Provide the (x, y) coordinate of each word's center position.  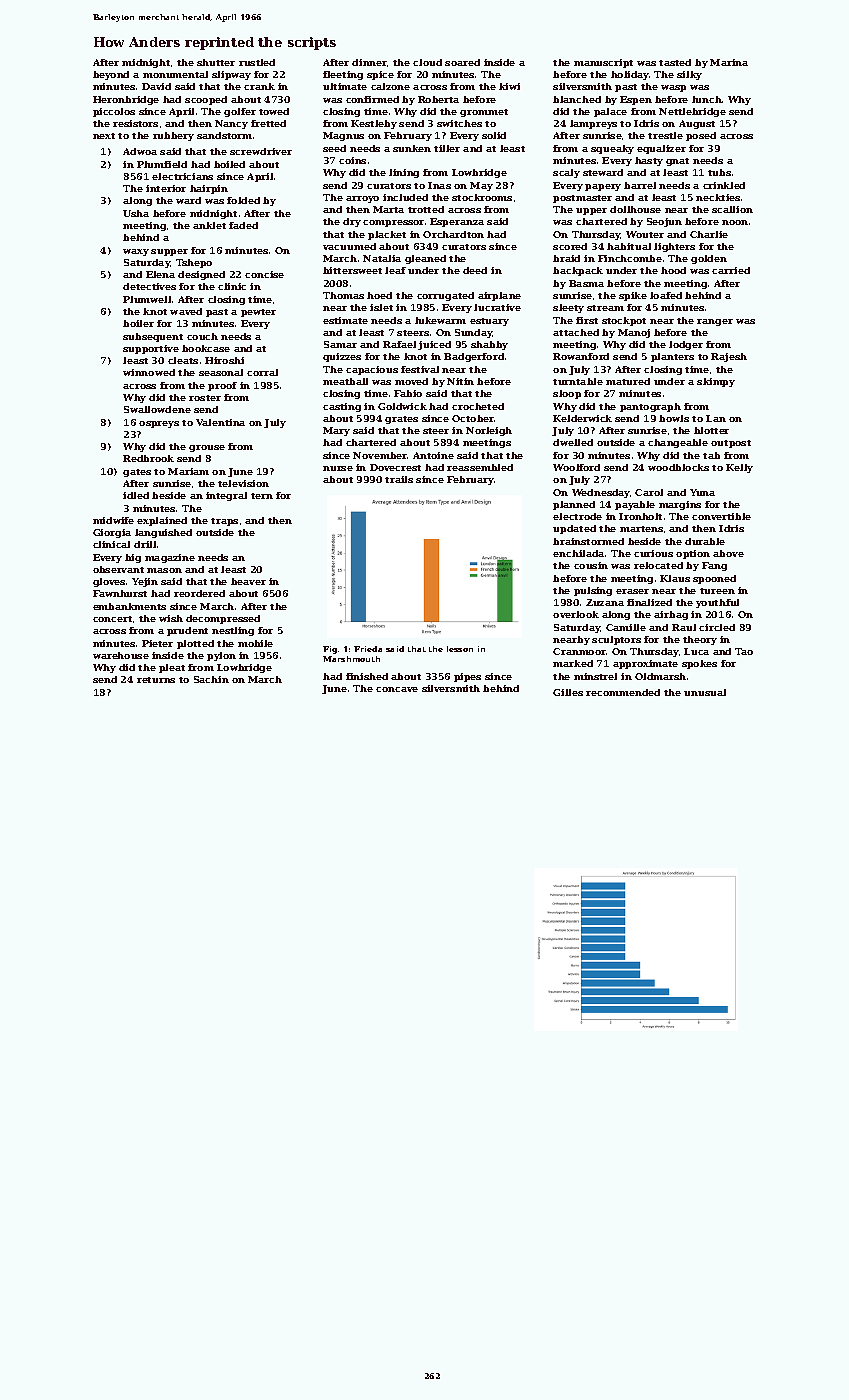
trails (399, 479)
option (693, 554)
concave (397, 689)
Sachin (211, 679)
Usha (136, 213)
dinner (369, 62)
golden (709, 259)
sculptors (616, 640)
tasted (675, 62)
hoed (379, 295)
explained (162, 521)
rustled (257, 62)
